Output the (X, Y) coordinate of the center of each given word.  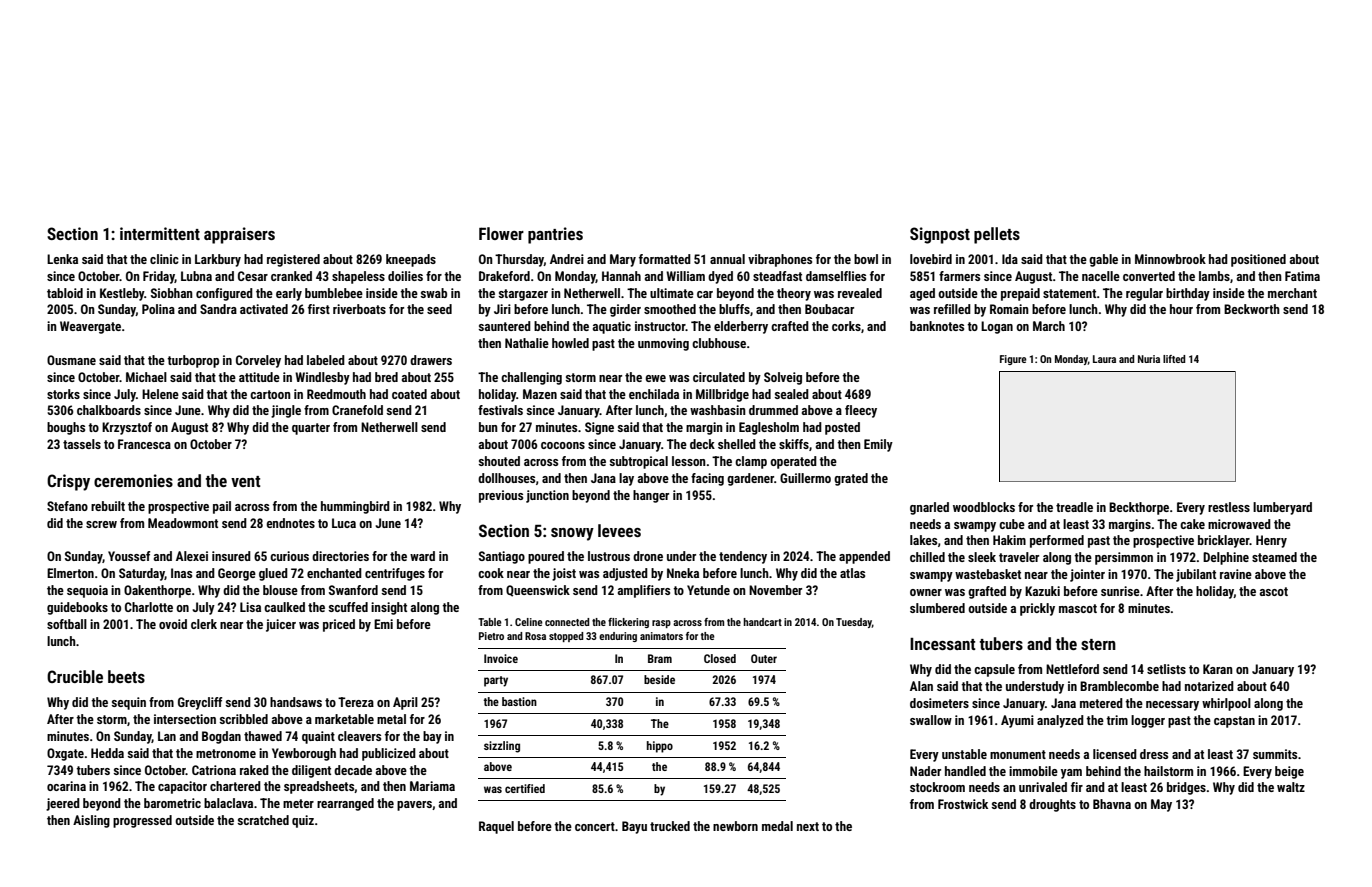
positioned (1258, 260)
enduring (618, 637)
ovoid (173, 624)
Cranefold (357, 410)
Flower (501, 233)
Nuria (1149, 359)
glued (273, 574)
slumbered (937, 608)
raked (254, 770)
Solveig (783, 378)
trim (1117, 720)
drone (648, 556)
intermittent (160, 233)
